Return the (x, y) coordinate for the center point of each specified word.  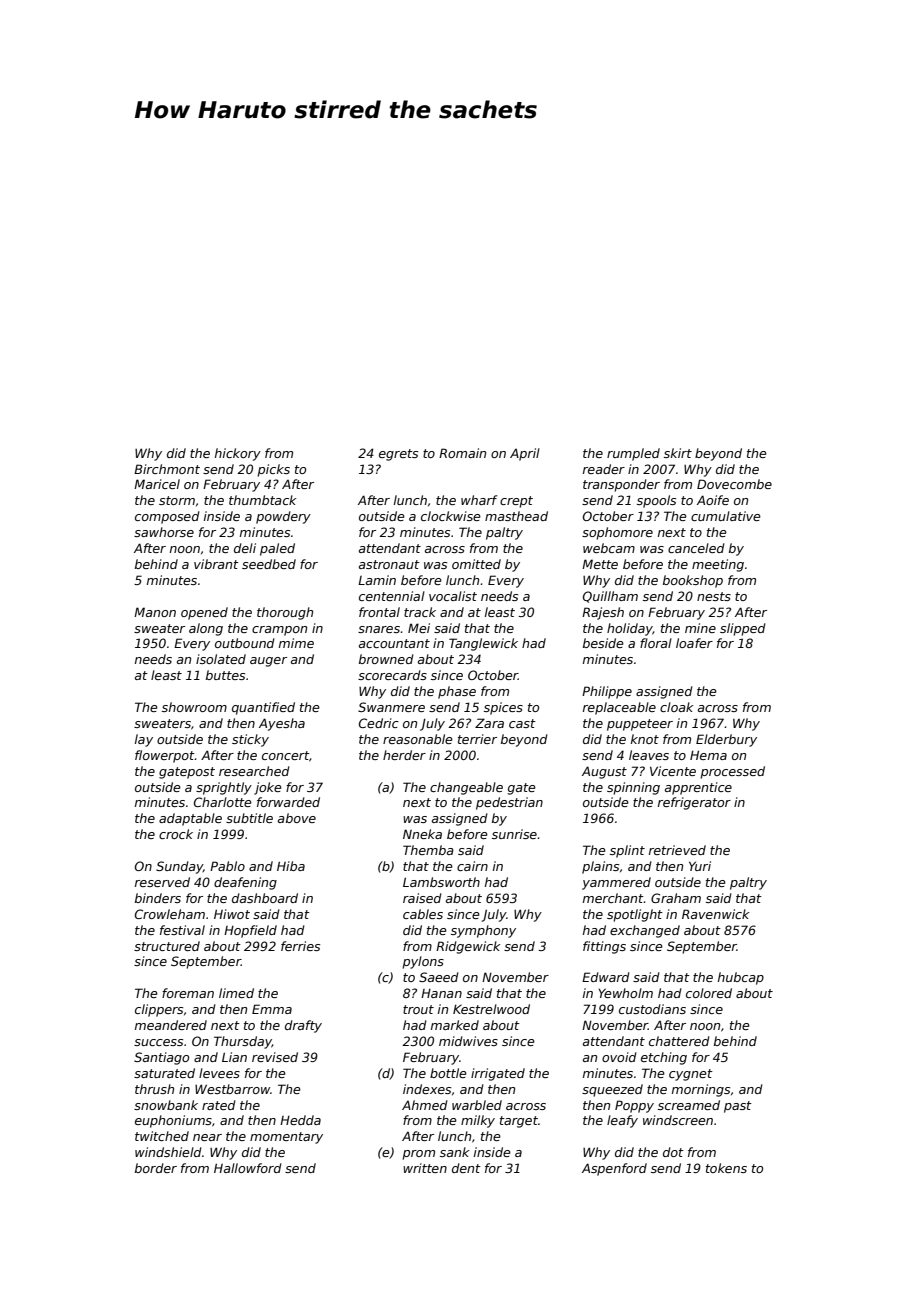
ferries (300, 946)
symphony (483, 931)
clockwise (451, 516)
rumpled (633, 454)
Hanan (441, 993)
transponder (621, 485)
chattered (679, 1041)
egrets (398, 455)
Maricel (157, 484)
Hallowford (248, 1168)
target (519, 1122)
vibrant (216, 564)
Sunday (179, 867)
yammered (616, 883)
